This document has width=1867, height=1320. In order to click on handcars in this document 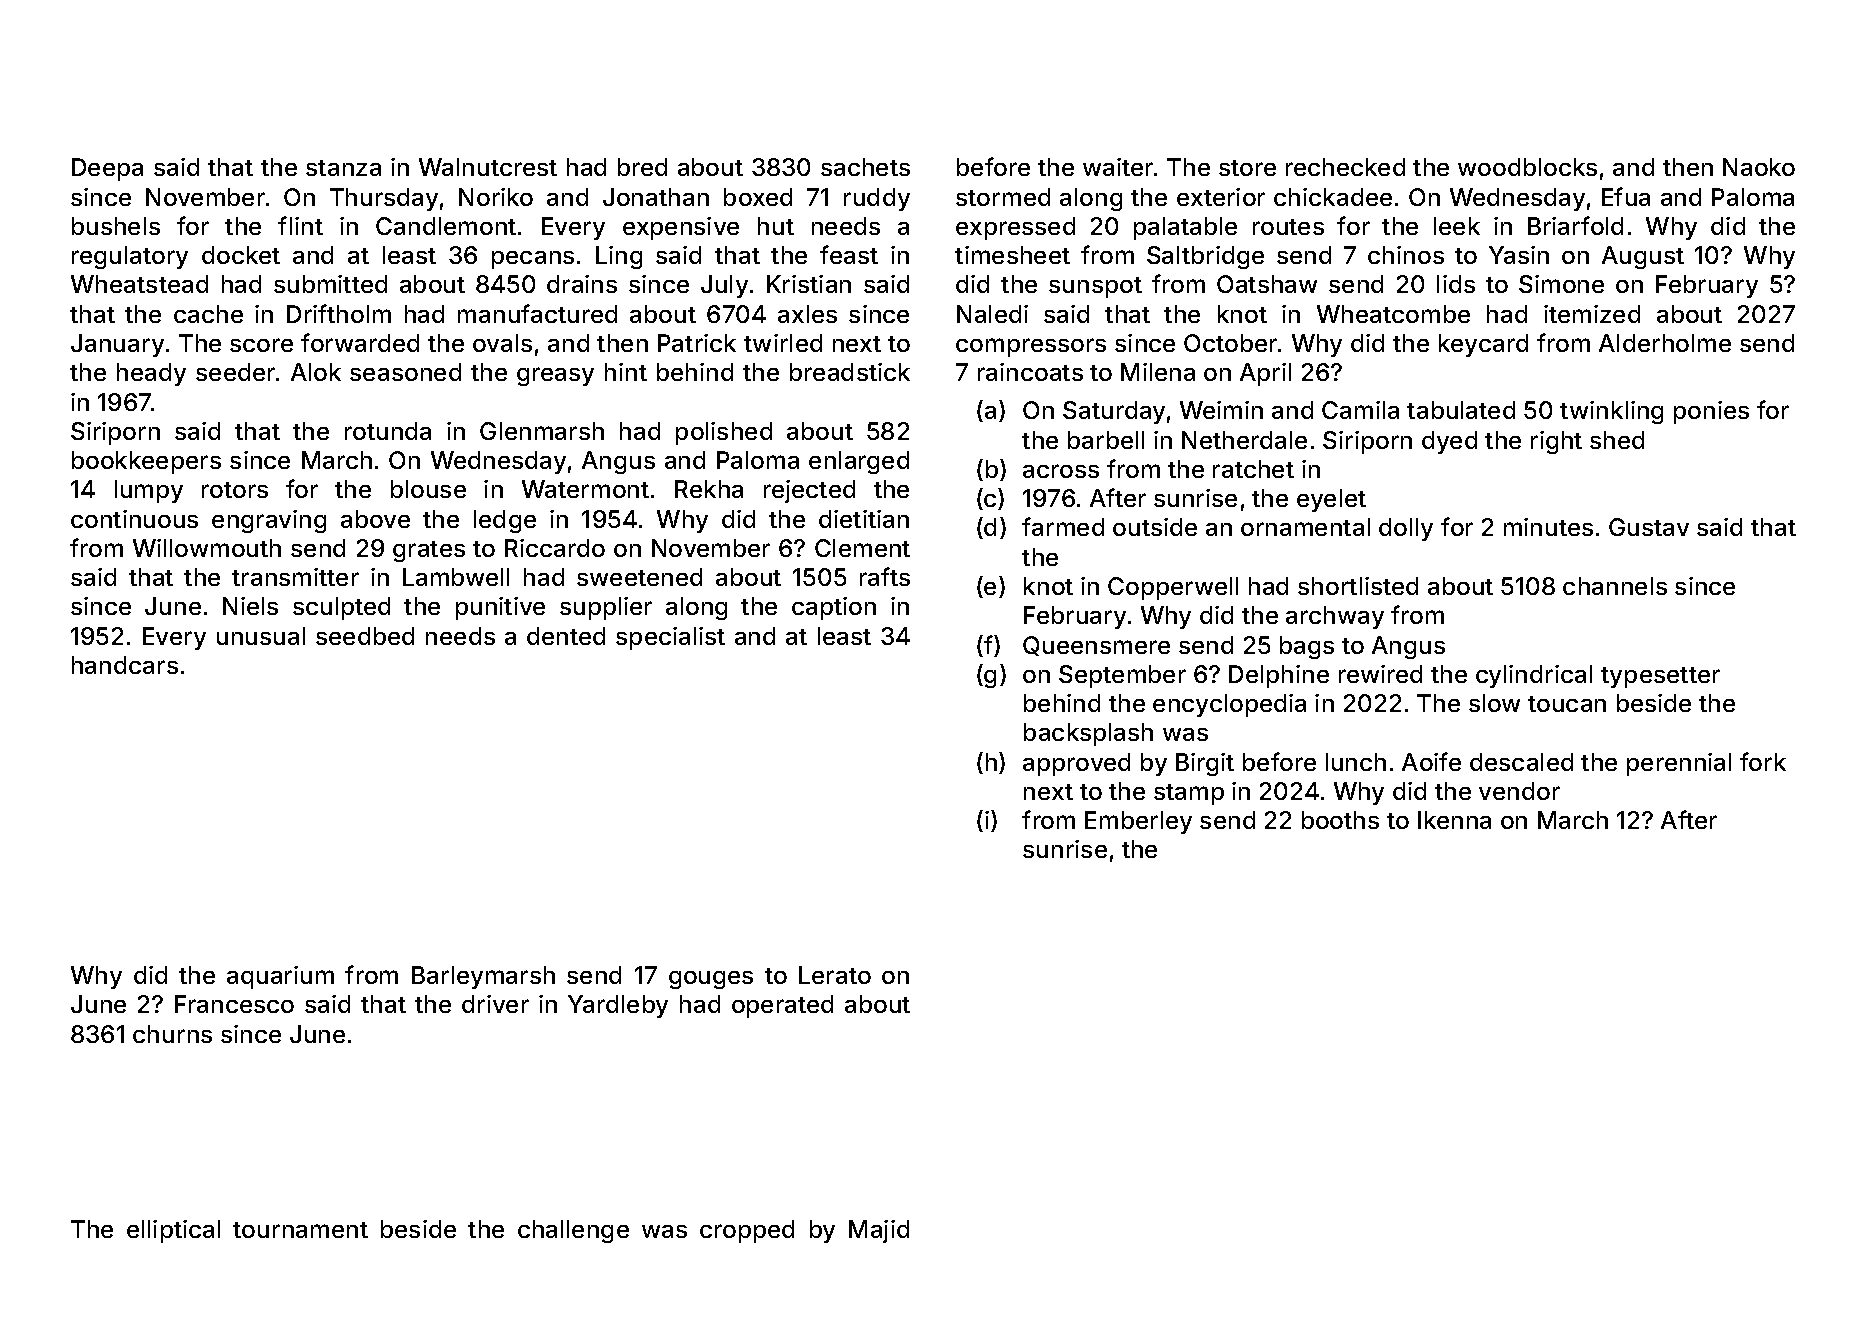, I will do `click(125, 665)`.
